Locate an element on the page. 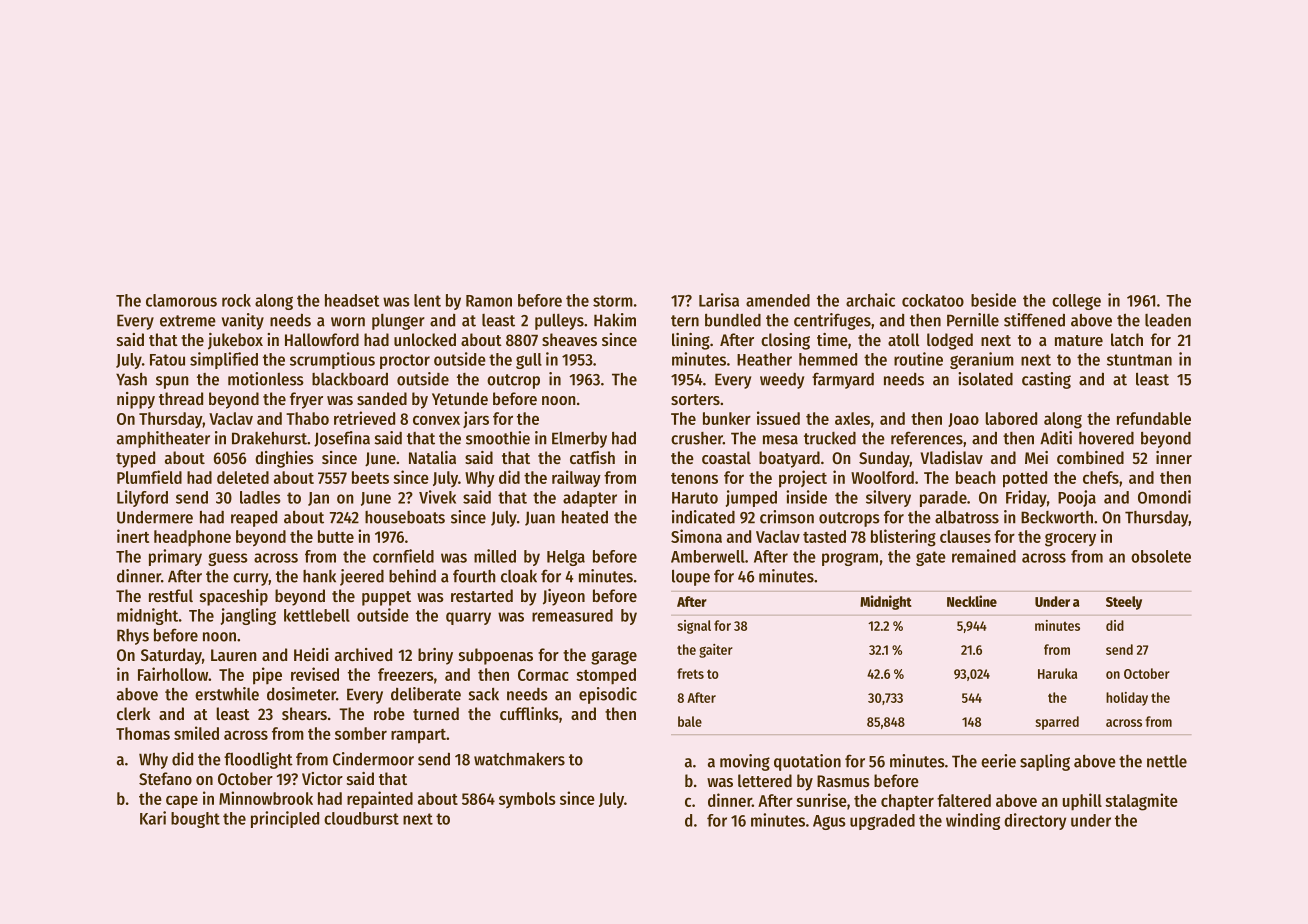 This document has width=1308, height=924. cockatoo is located at coordinates (933, 300).
